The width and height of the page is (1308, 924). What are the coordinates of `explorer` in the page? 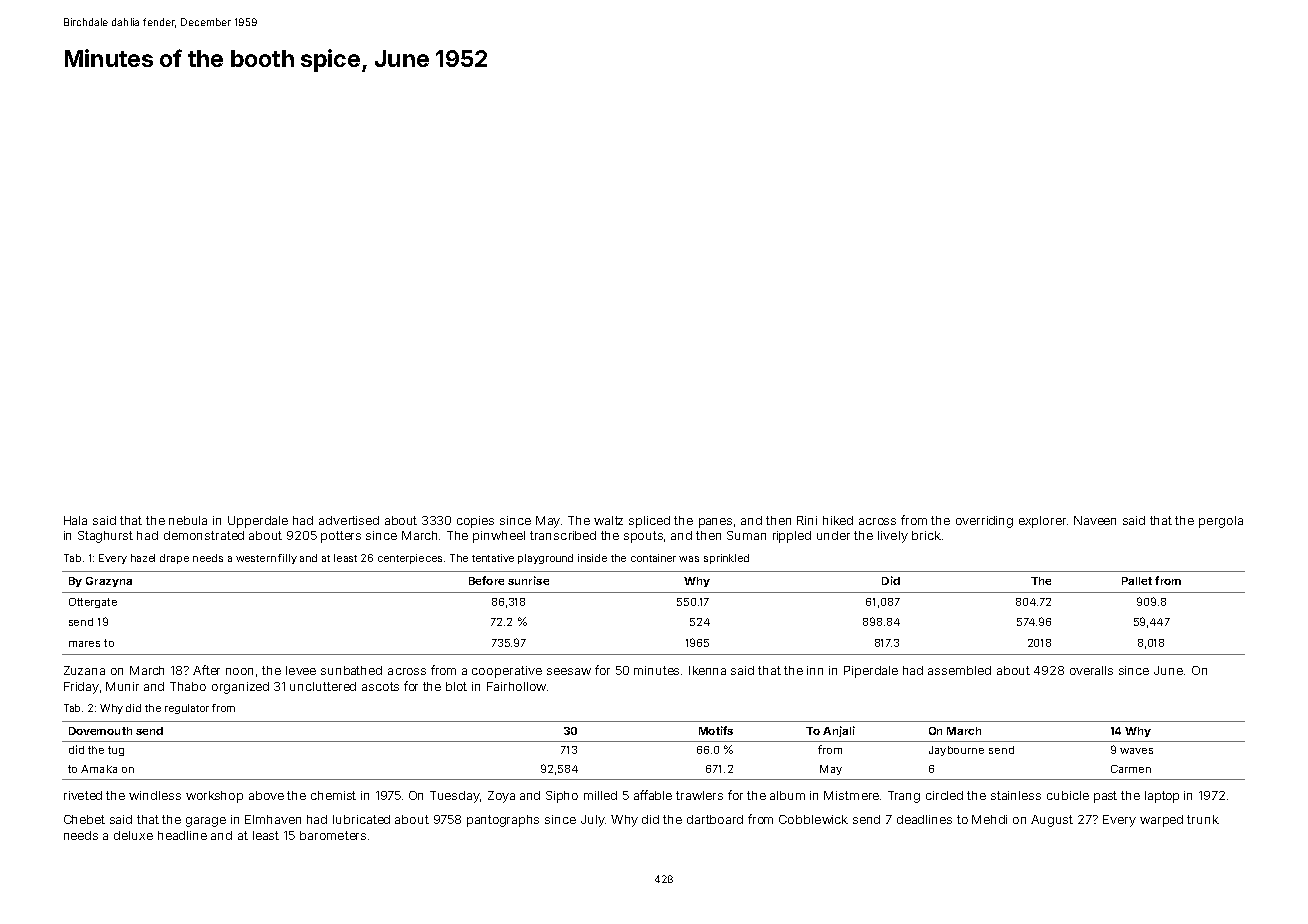 It's located at (1042, 522).
